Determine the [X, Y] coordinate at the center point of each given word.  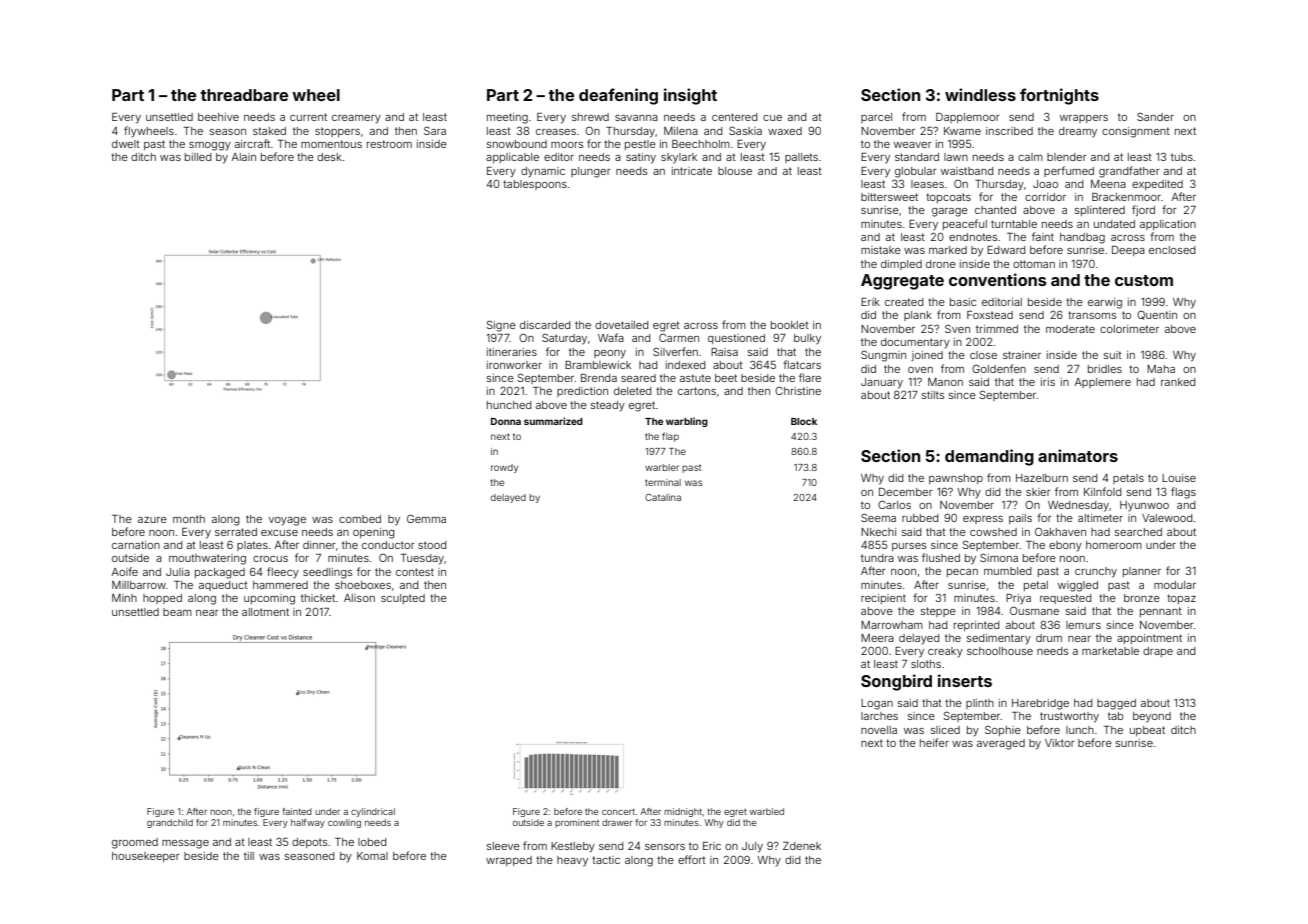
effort [692, 859]
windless [980, 94]
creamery [356, 119]
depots [309, 843]
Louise [1179, 478]
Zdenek [802, 846]
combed [360, 519]
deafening [618, 96]
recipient [883, 599]
